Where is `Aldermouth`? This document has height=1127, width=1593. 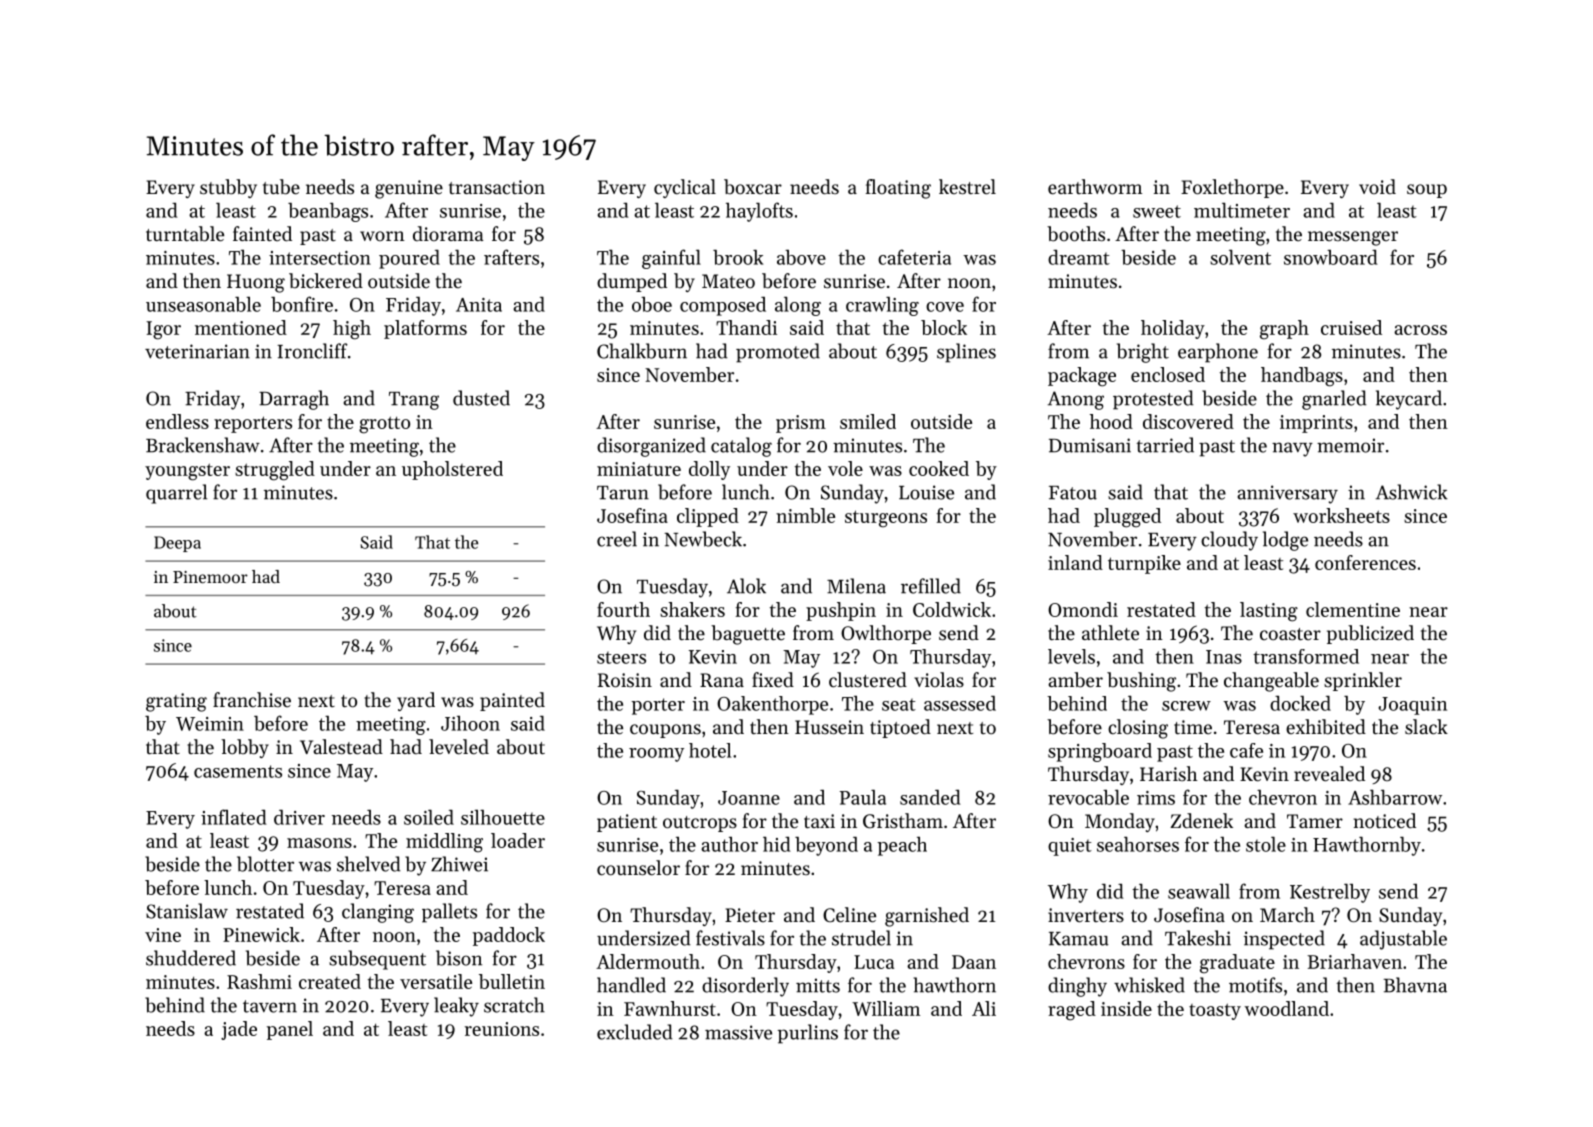
Aldermouth is located at coordinates (648, 961).
